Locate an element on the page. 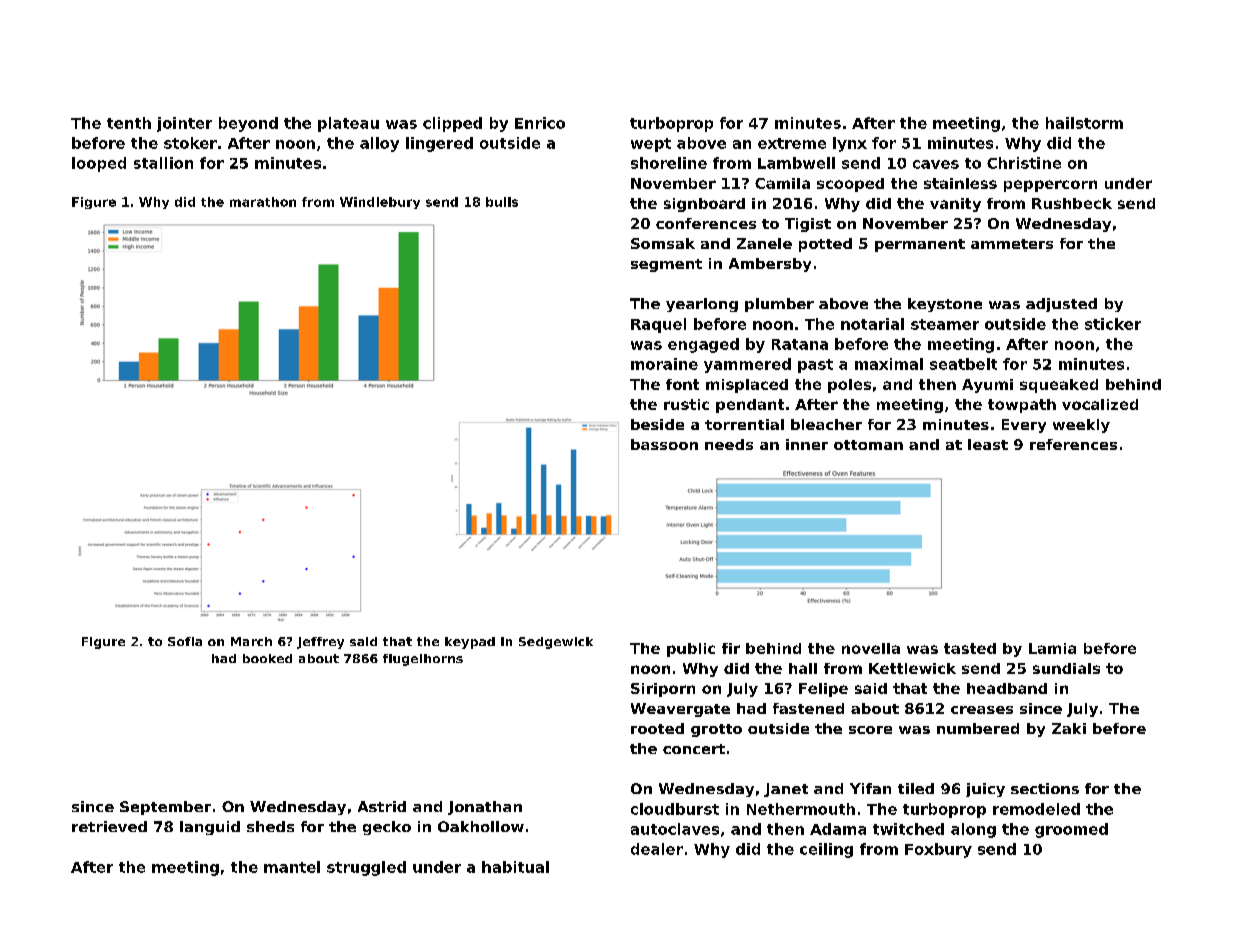 The image size is (1233, 952). mantel is located at coordinates (292, 867).
